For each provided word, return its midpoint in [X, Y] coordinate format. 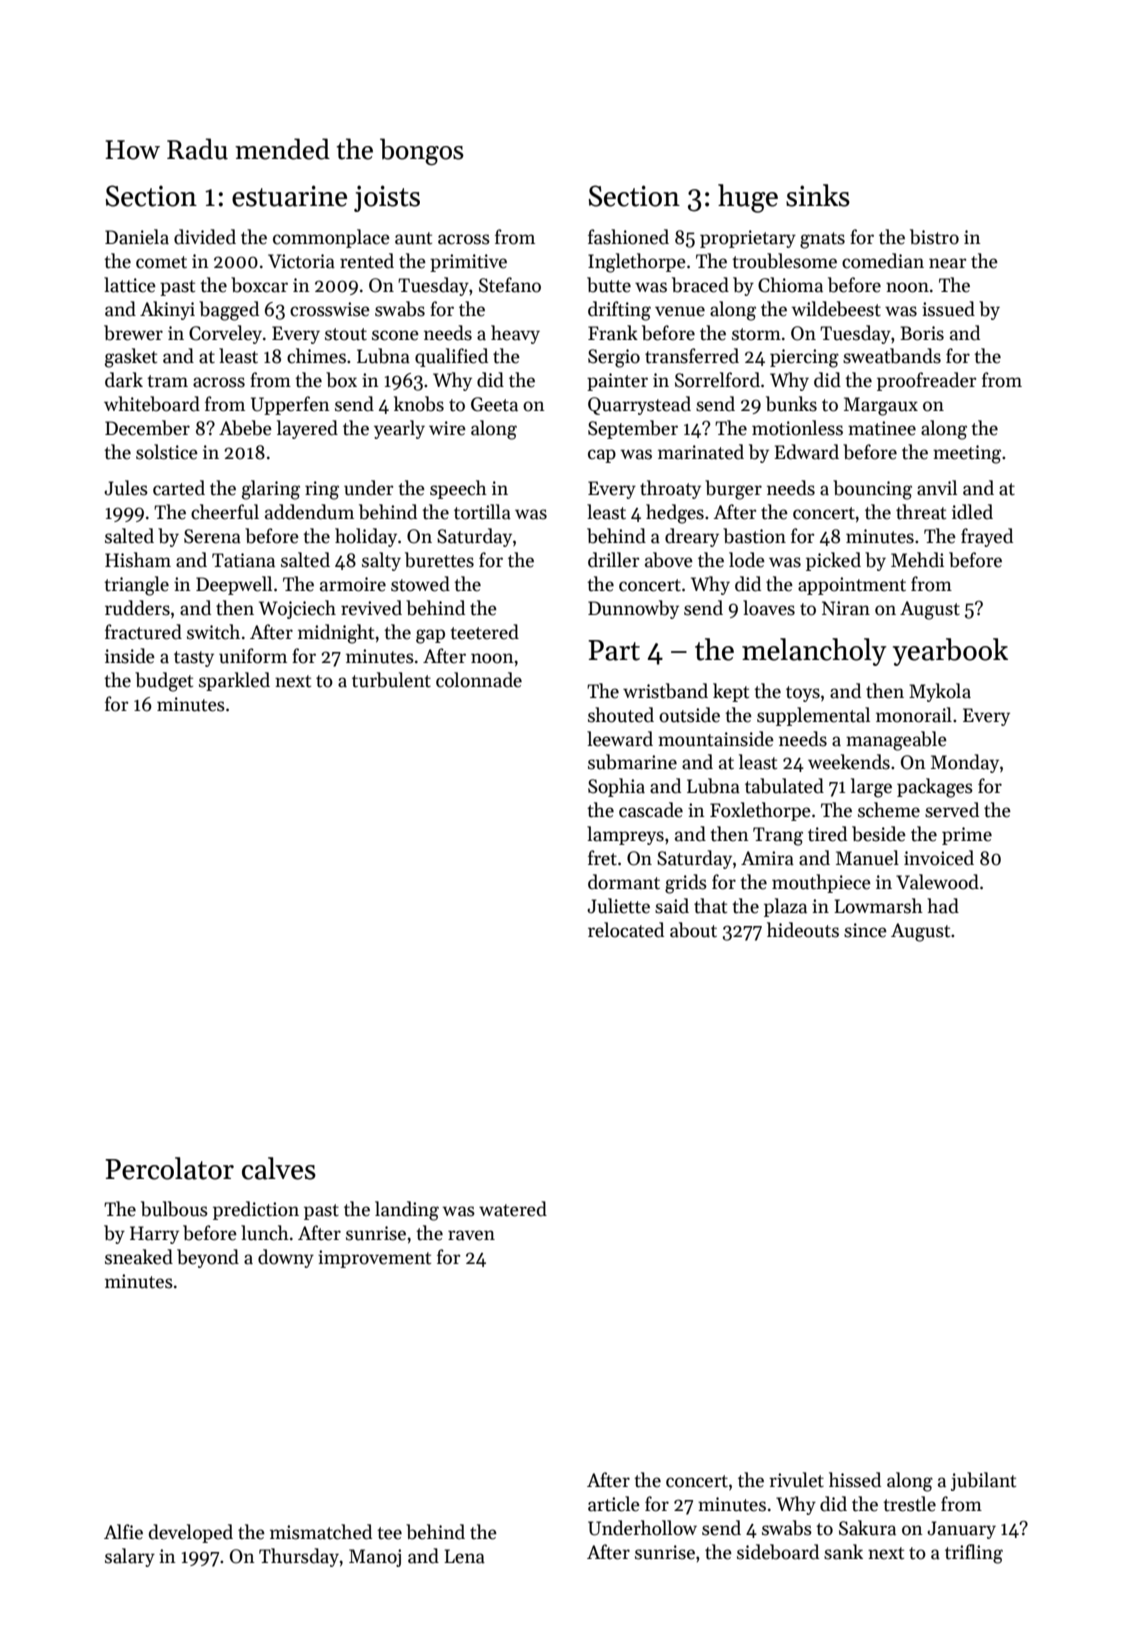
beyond [208, 1258]
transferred [692, 356]
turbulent [391, 680]
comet [161, 262]
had [943, 906]
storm [756, 334]
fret [602, 858]
